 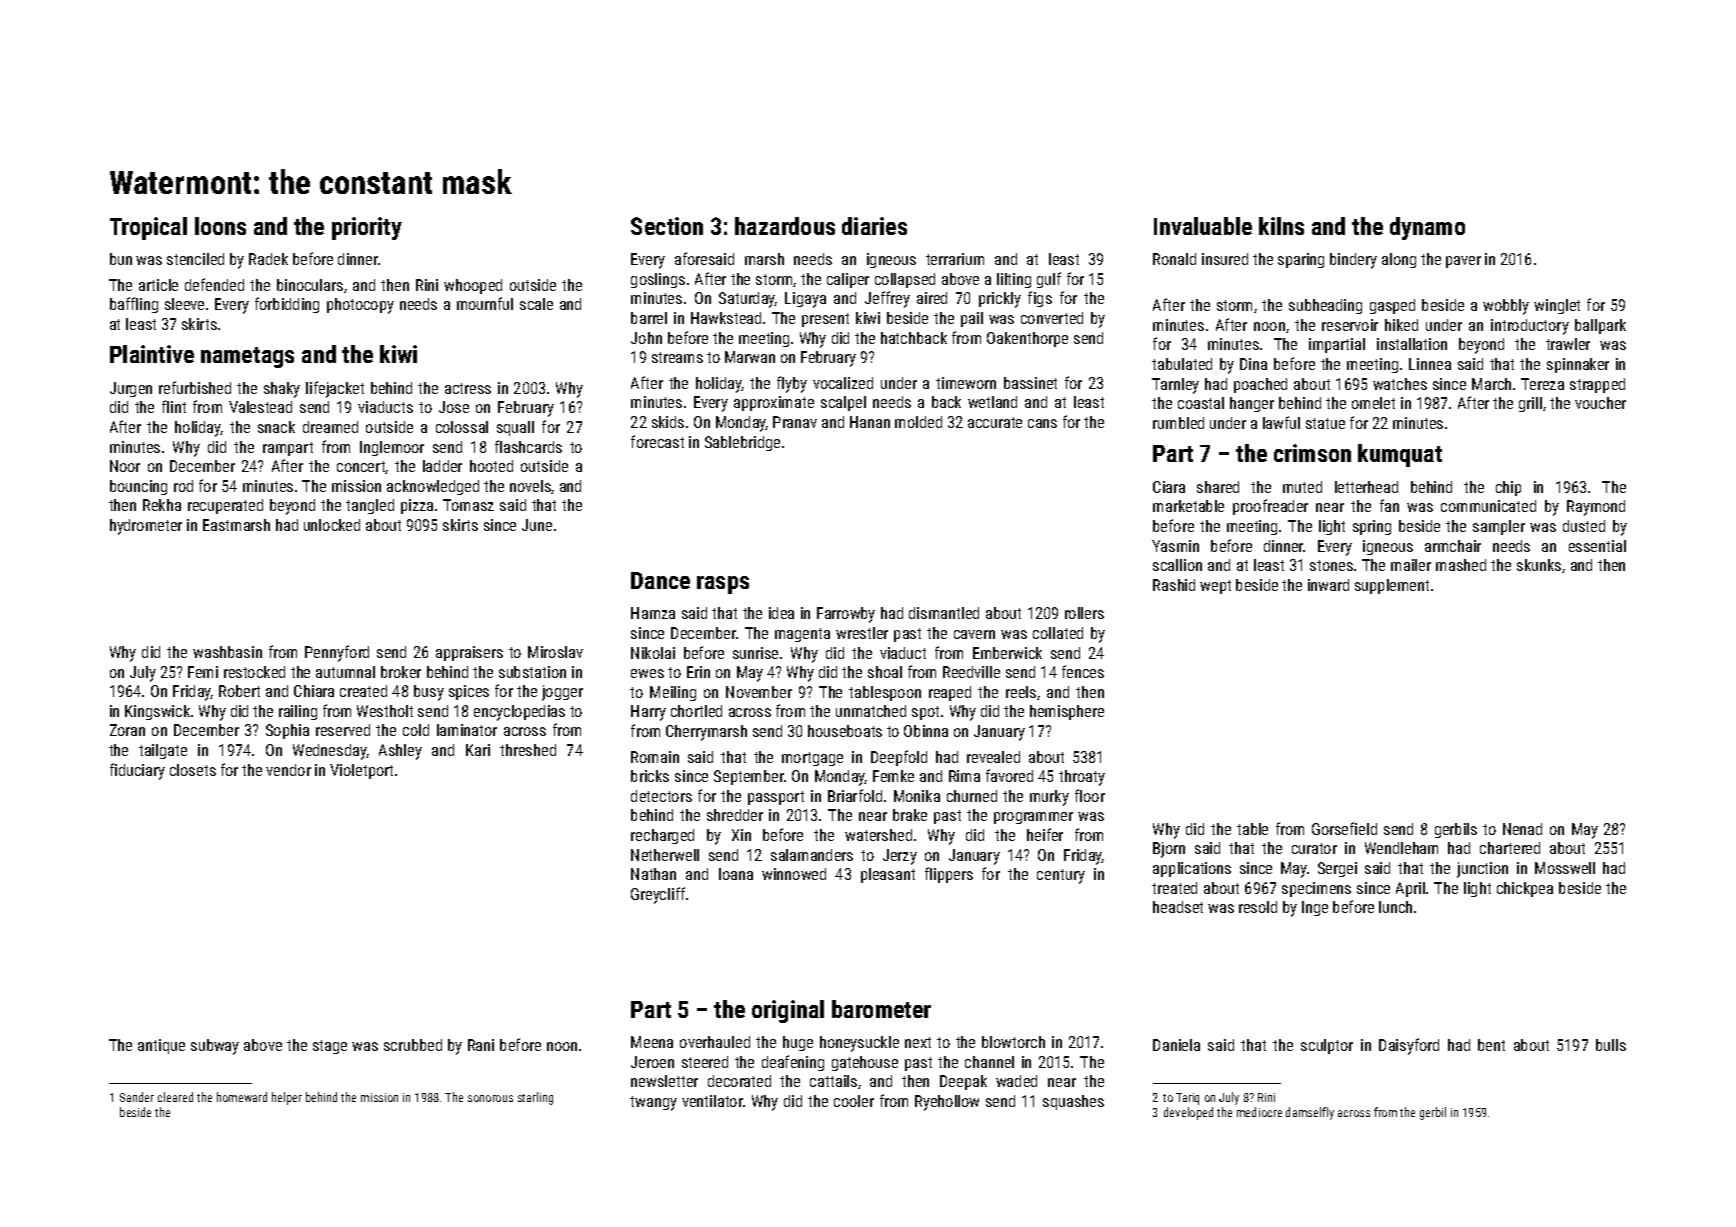 What do you see at coordinates (1392, 586) in the screenshot?
I see `supplement` at bounding box center [1392, 586].
